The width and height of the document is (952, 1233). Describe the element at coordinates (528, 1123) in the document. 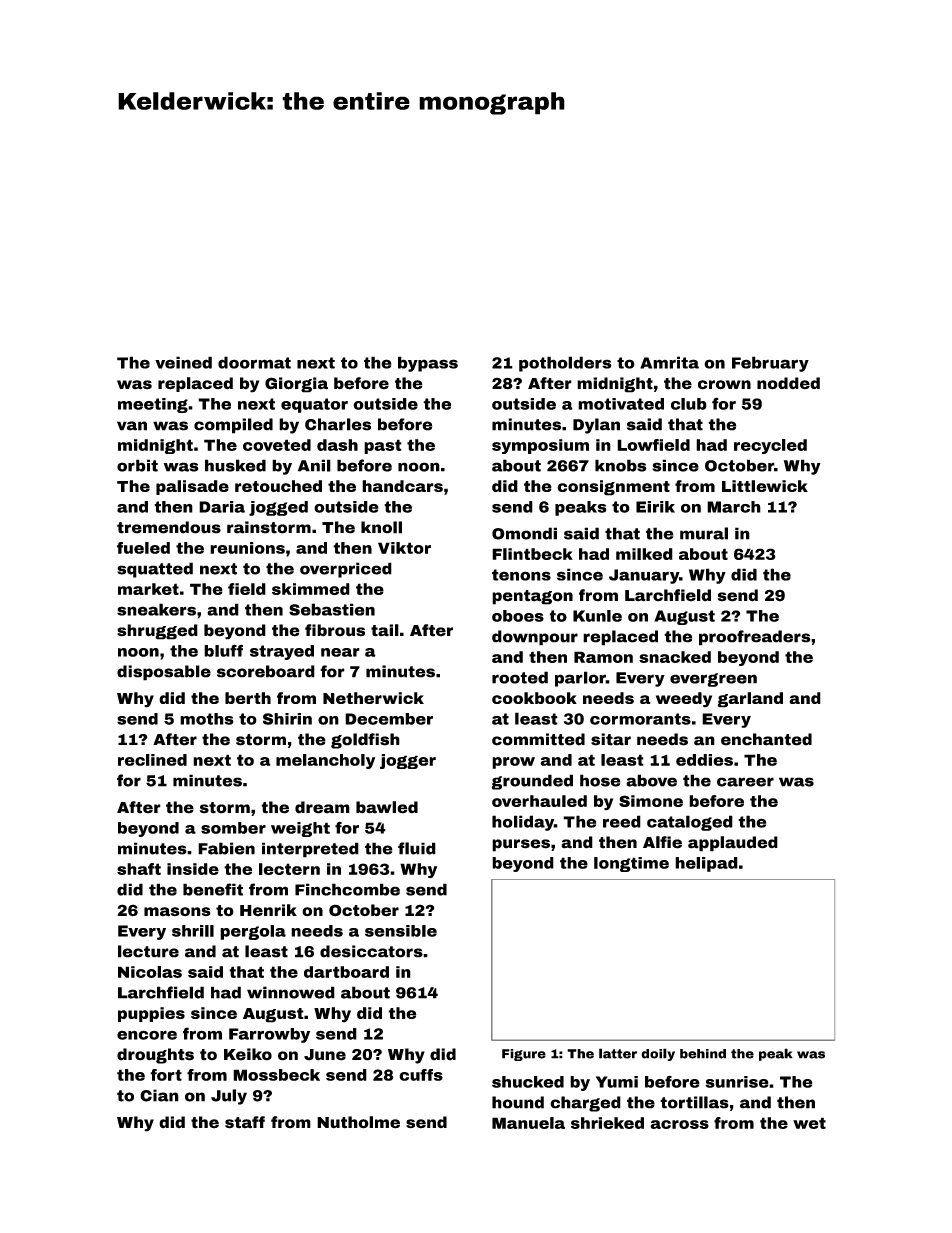

I see `Manuela` at that location.
